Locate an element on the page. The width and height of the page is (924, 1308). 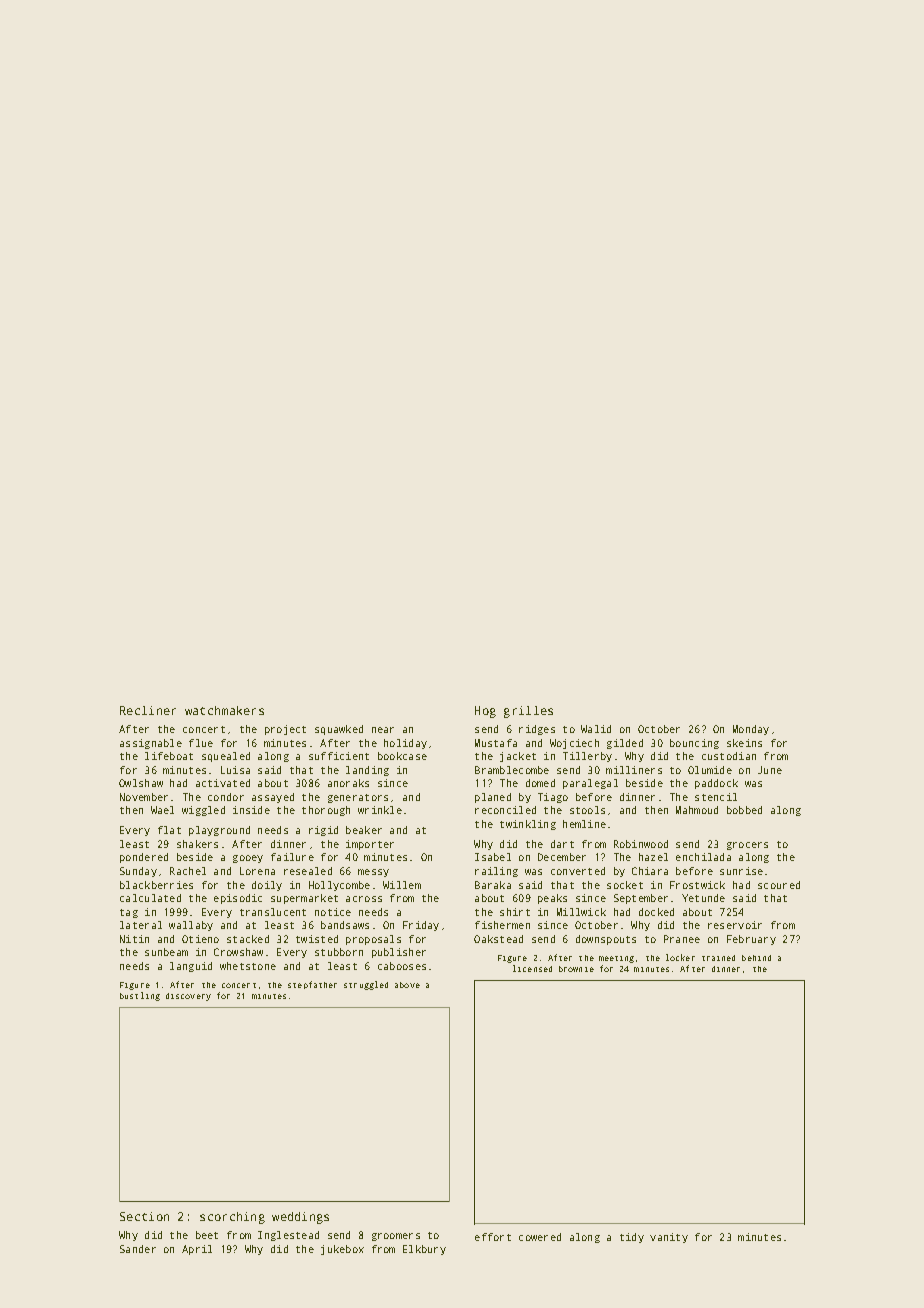
struggled is located at coordinates (366, 985).
